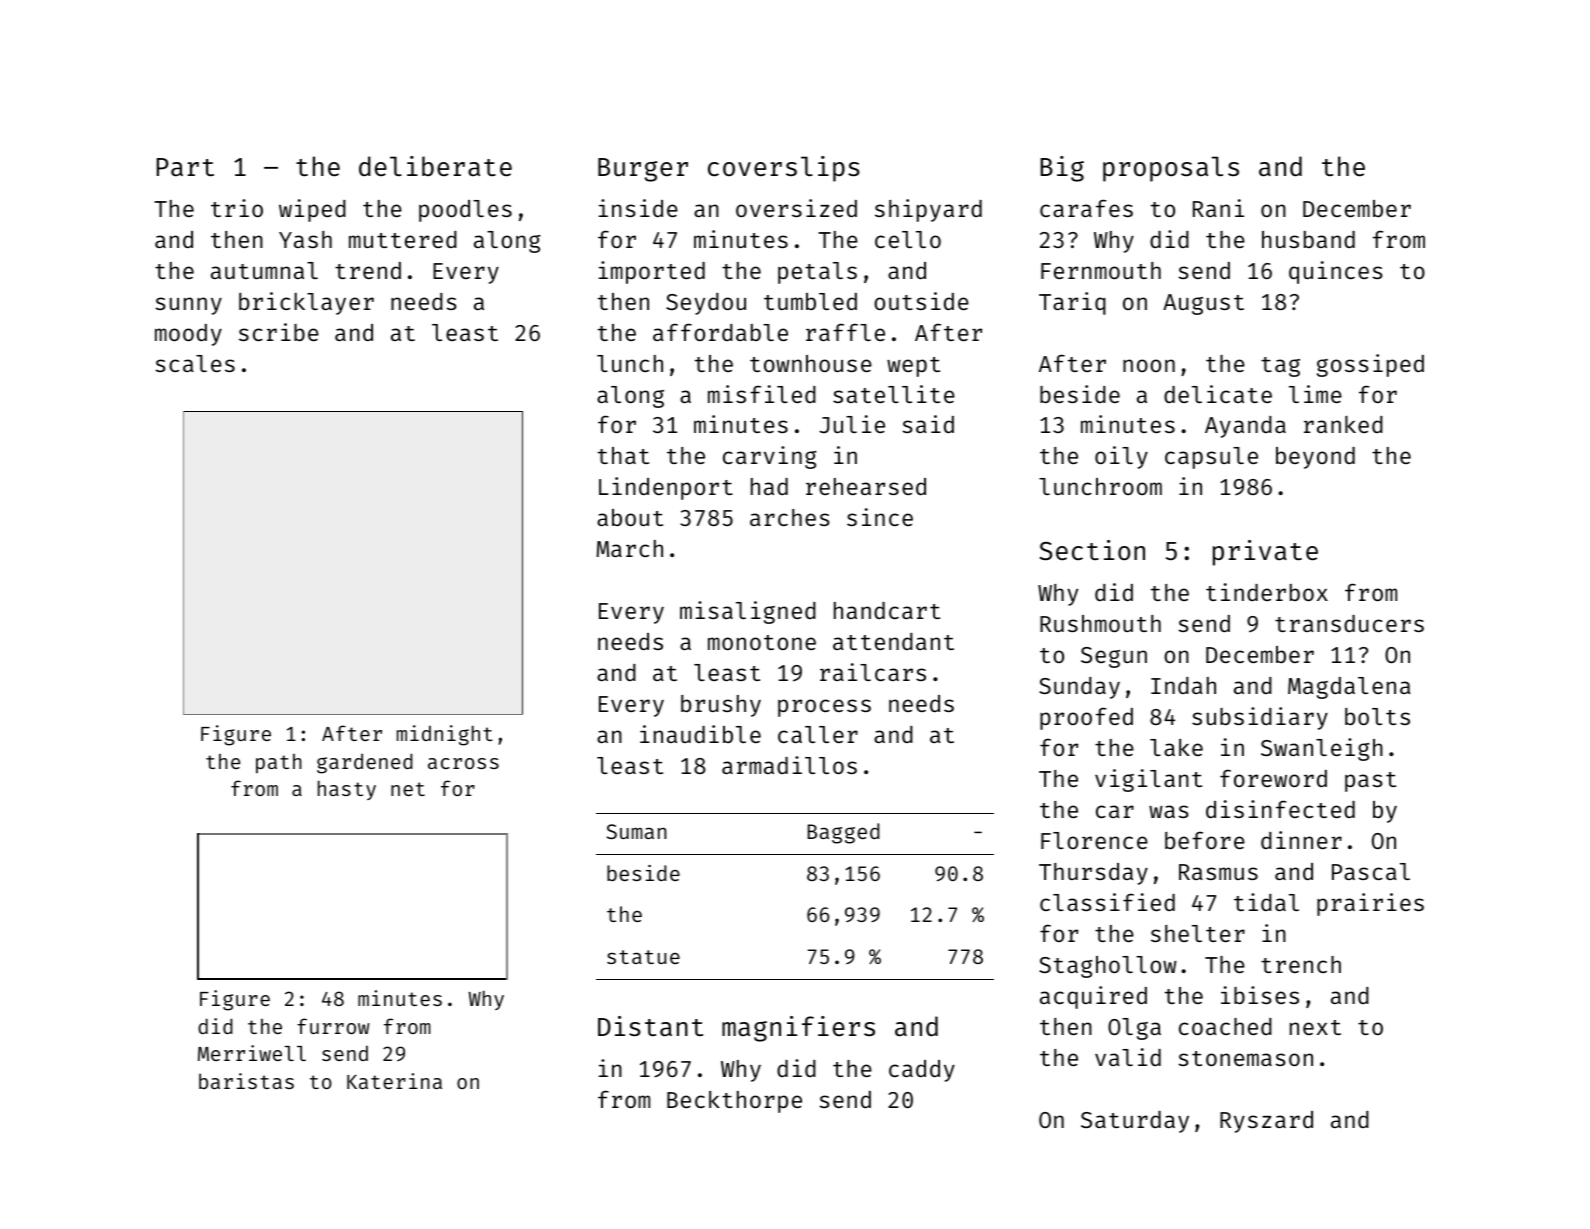  Describe the element at coordinates (347, 790) in the screenshot. I see `hasty` at that location.
